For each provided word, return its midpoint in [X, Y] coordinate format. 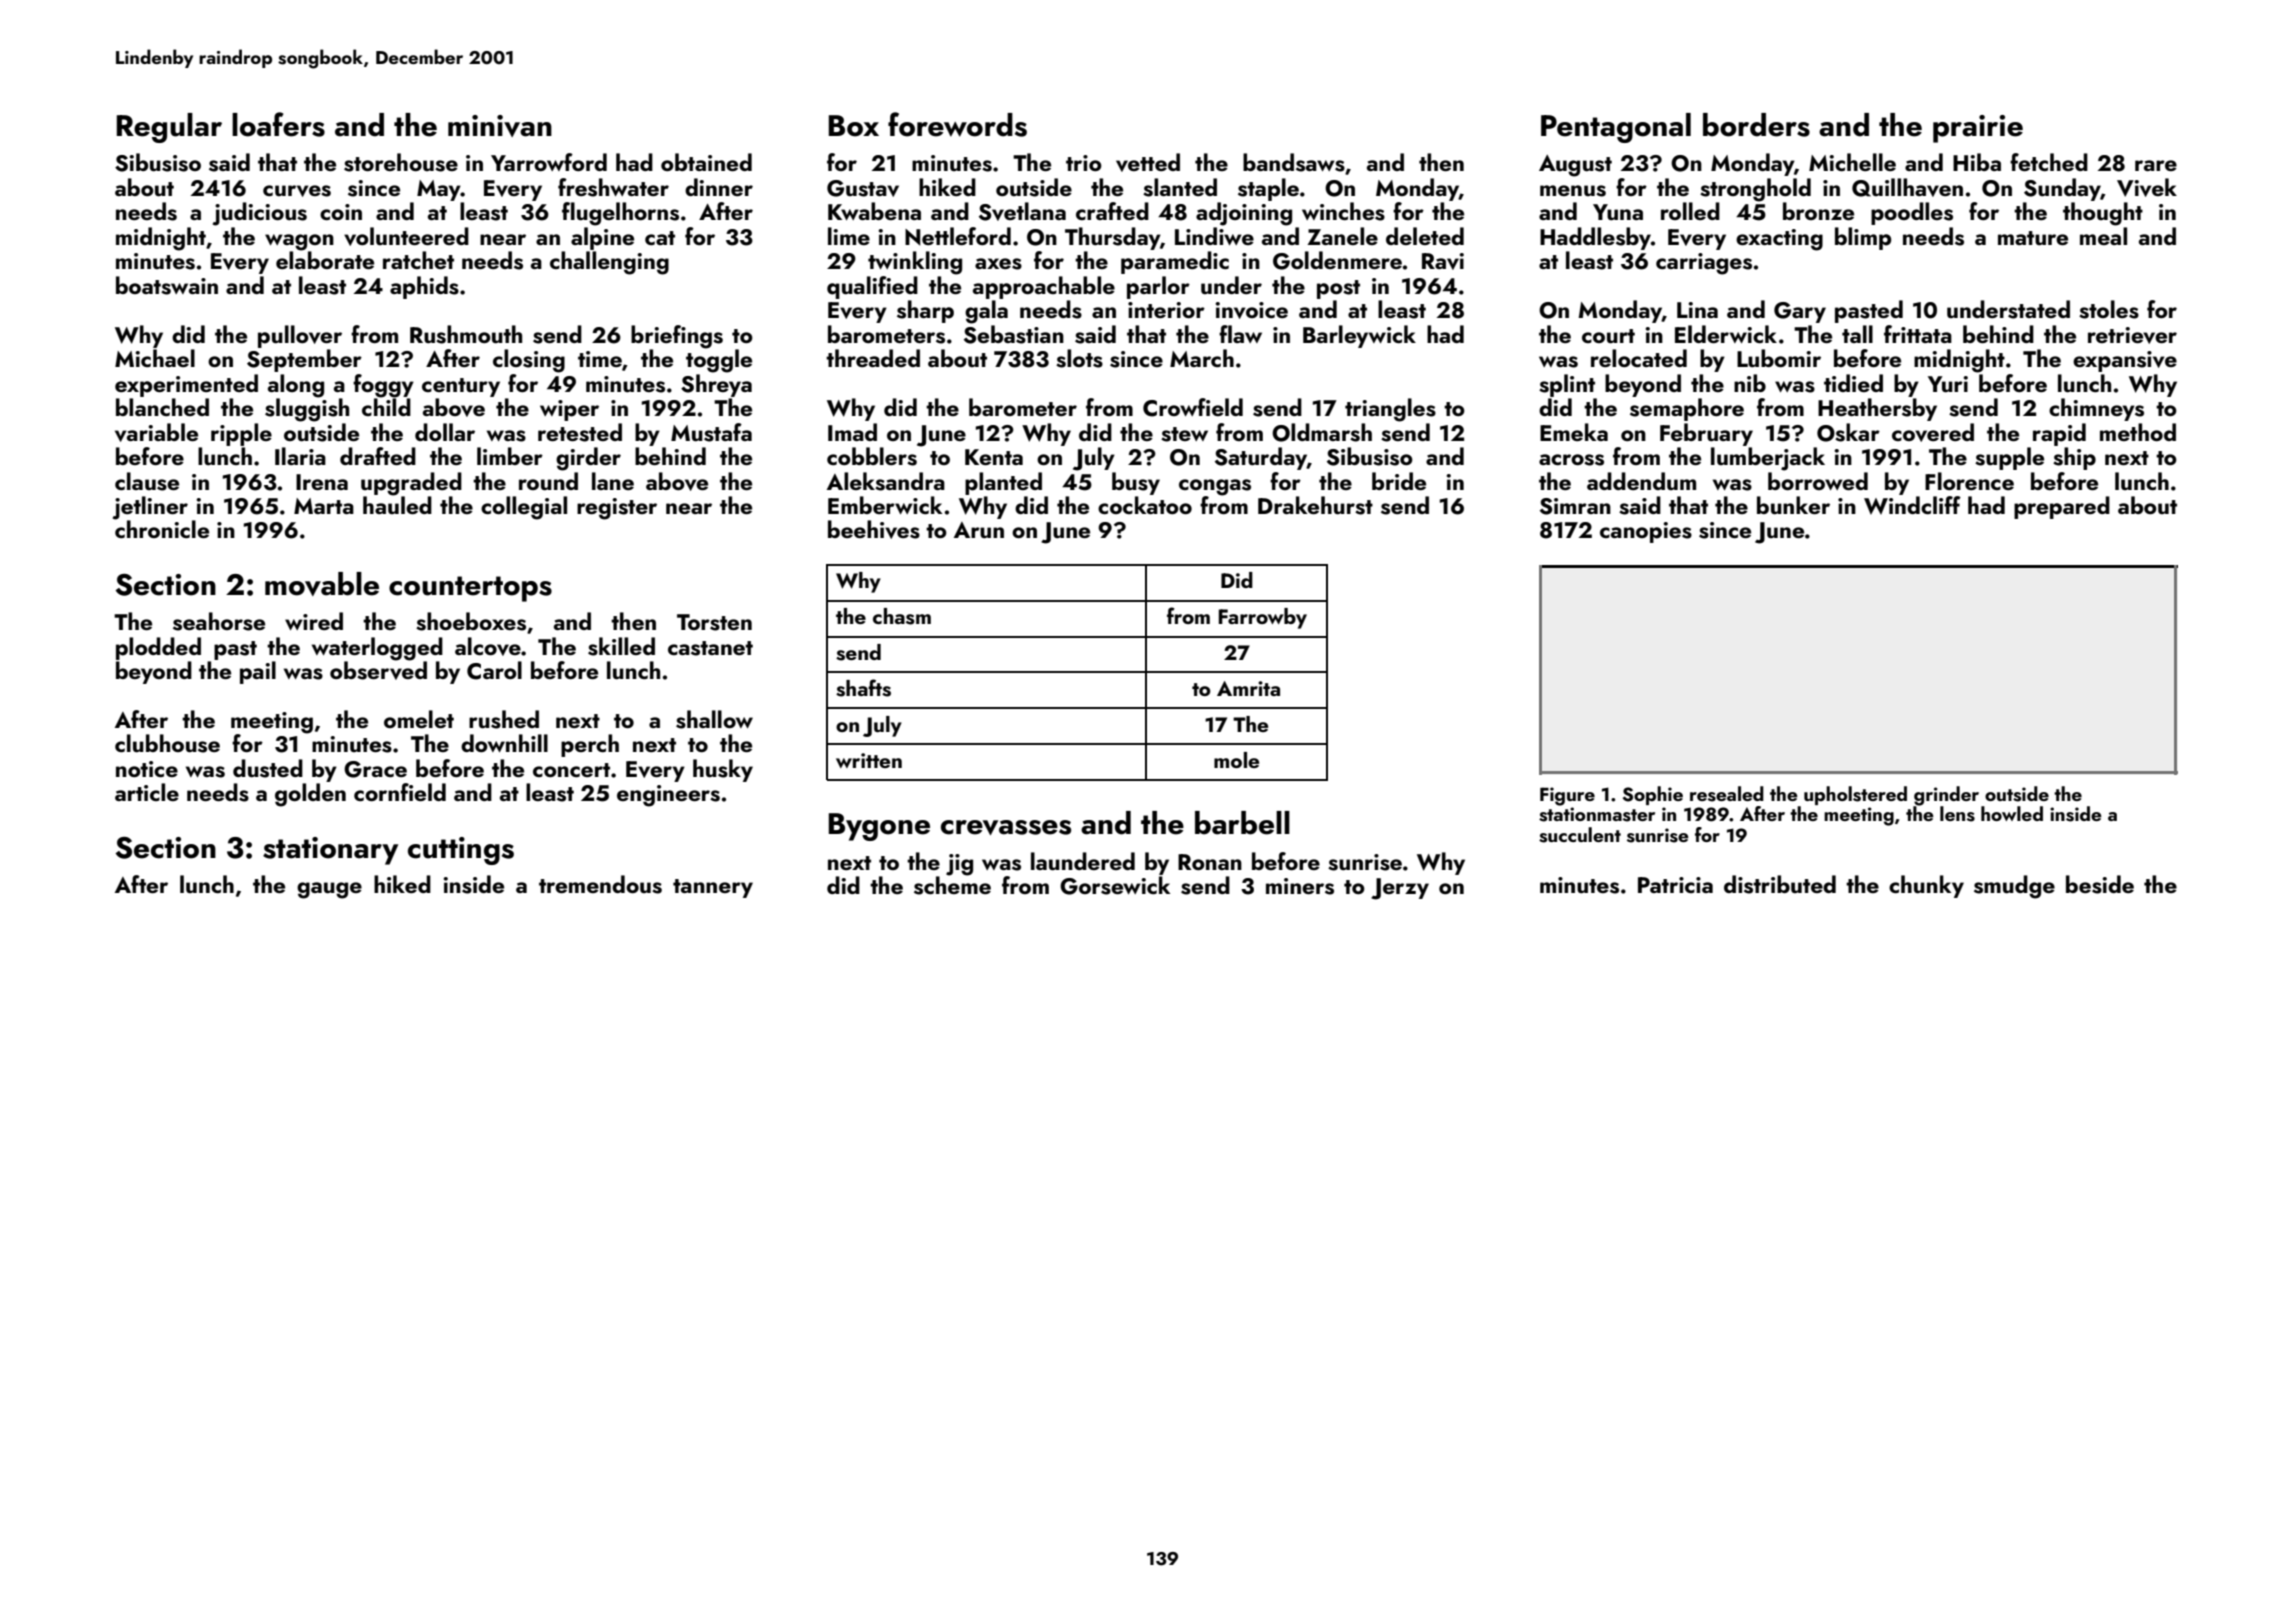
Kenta [994, 457]
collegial [524, 508]
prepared [2062, 507]
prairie [1978, 129]
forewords [957, 124]
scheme [952, 885]
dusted [268, 768]
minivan [500, 126]
